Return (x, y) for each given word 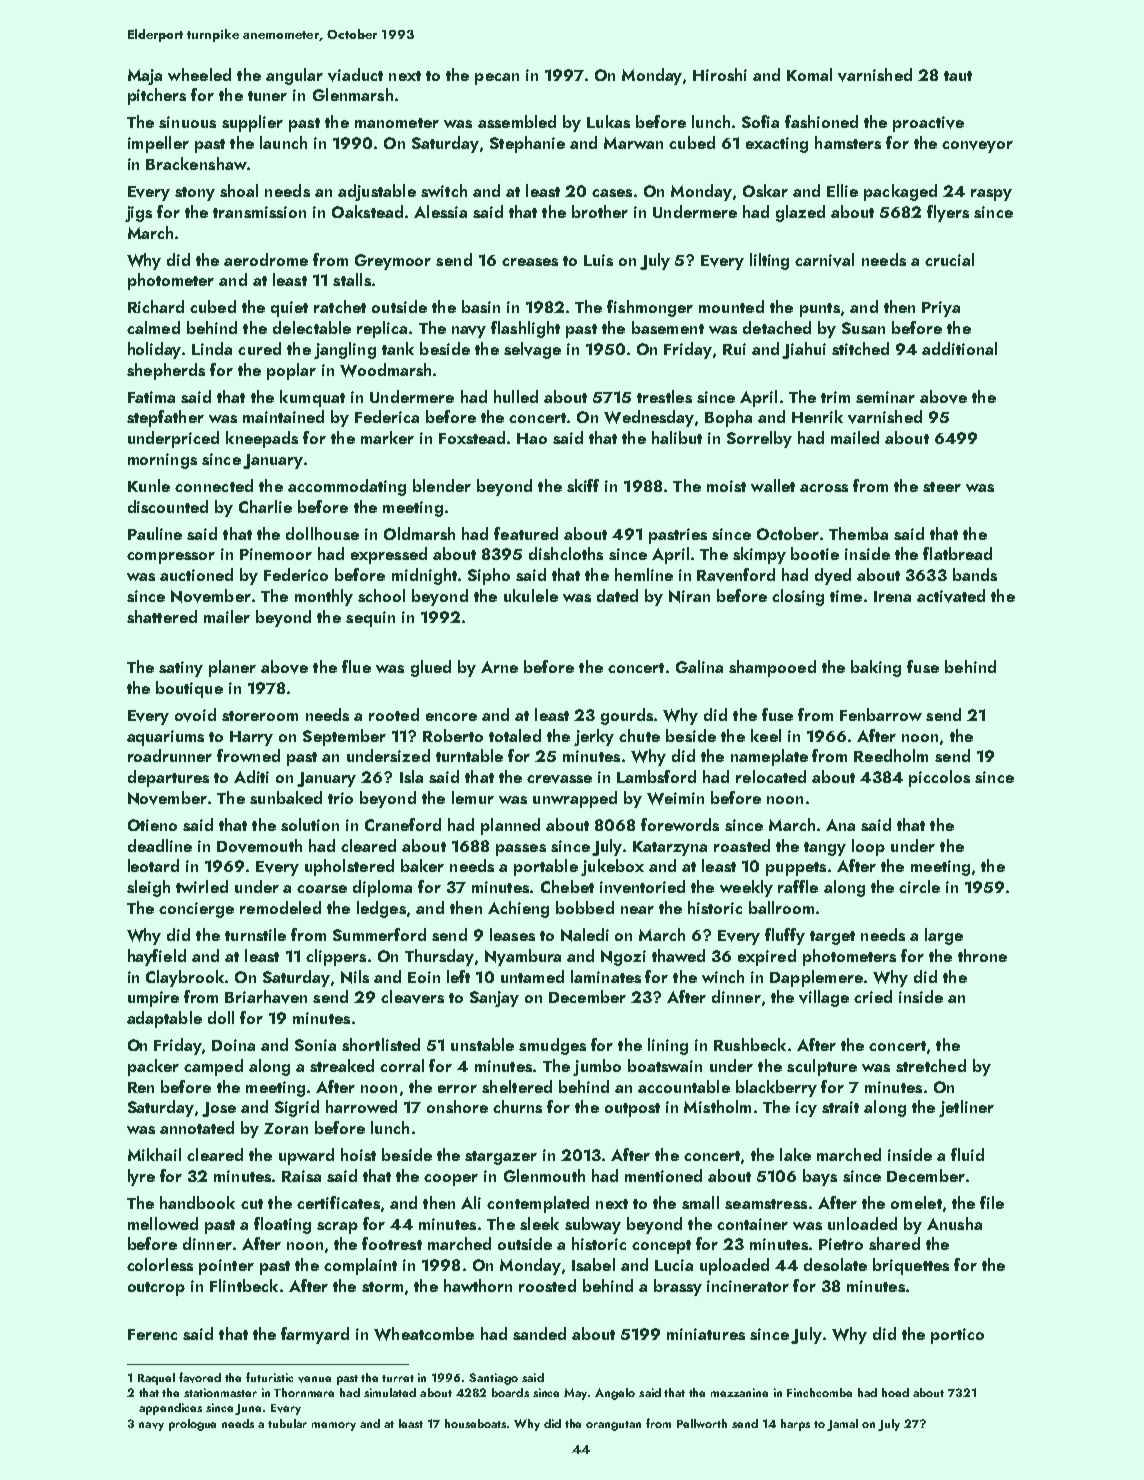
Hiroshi (720, 74)
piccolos (939, 778)
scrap (337, 1228)
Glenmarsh (353, 94)
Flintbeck (244, 1285)
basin (481, 306)
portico (957, 1336)
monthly (324, 597)
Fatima (151, 397)
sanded (539, 1333)
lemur (473, 797)
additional (959, 348)
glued (431, 668)
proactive (928, 124)
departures (168, 778)
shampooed (772, 668)
